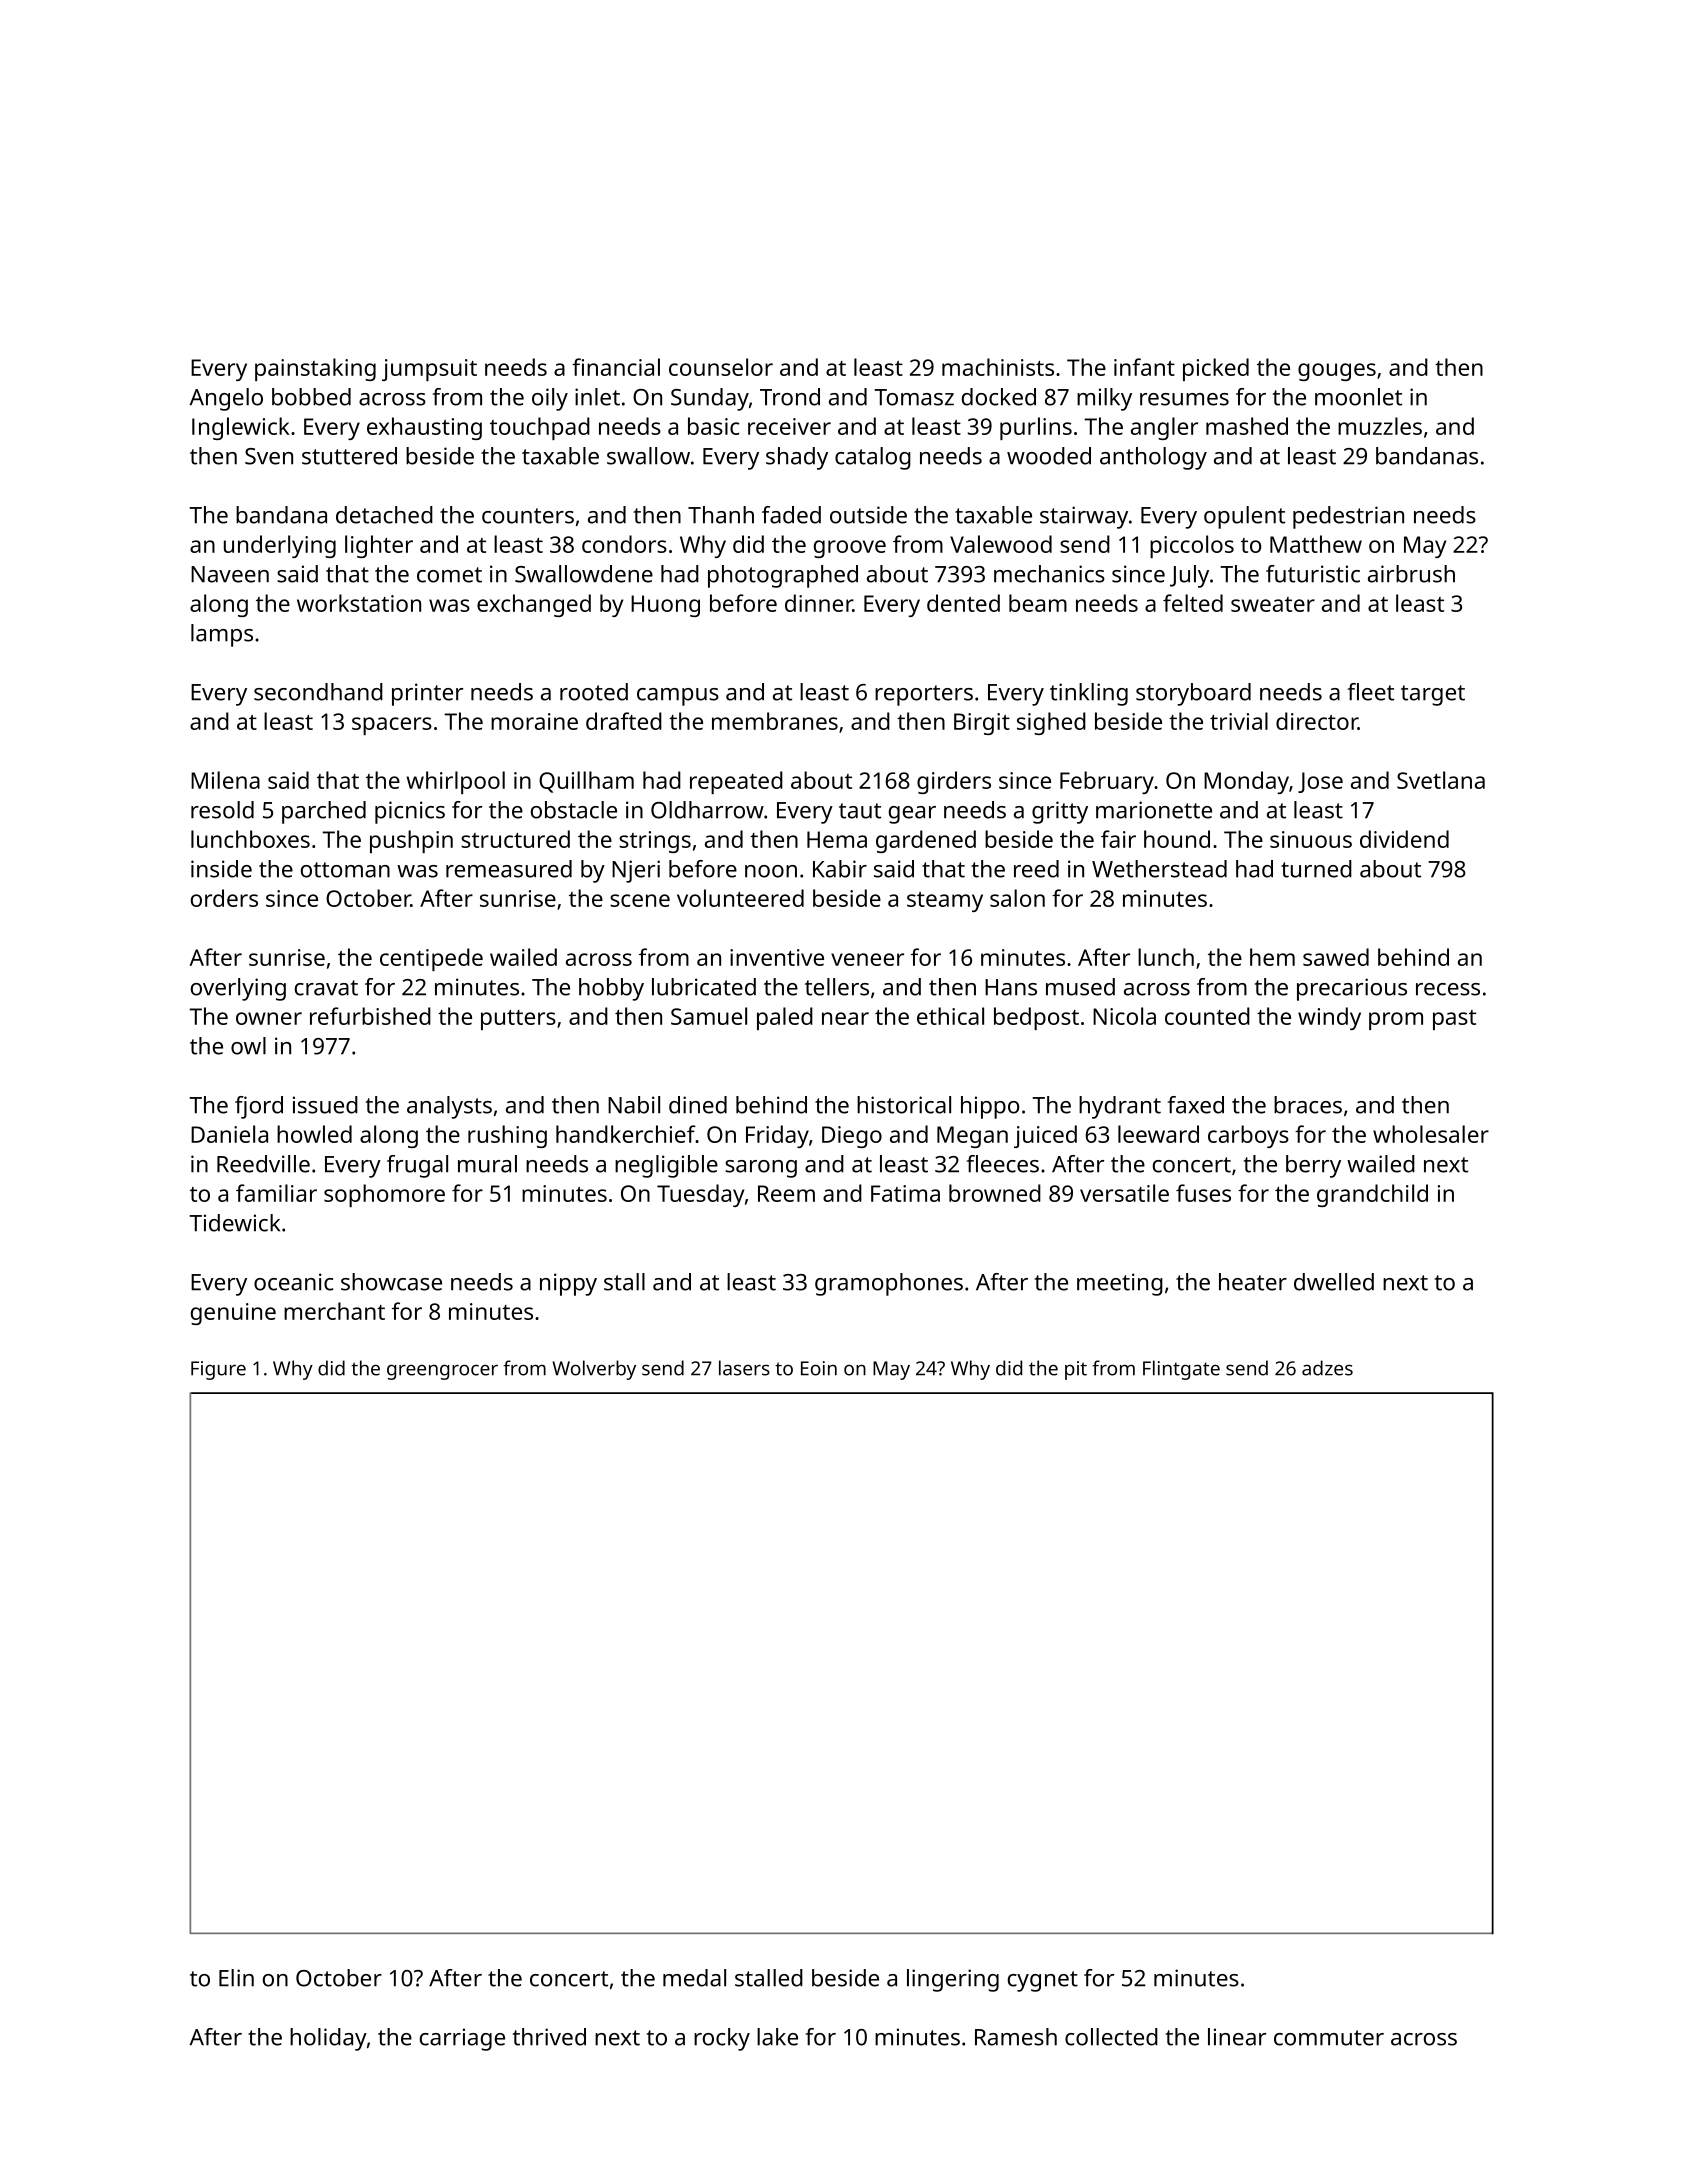 The image size is (1683, 2178). What do you see at coordinates (1273, 604) in the screenshot?
I see `sweater` at bounding box center [1273, 604].
